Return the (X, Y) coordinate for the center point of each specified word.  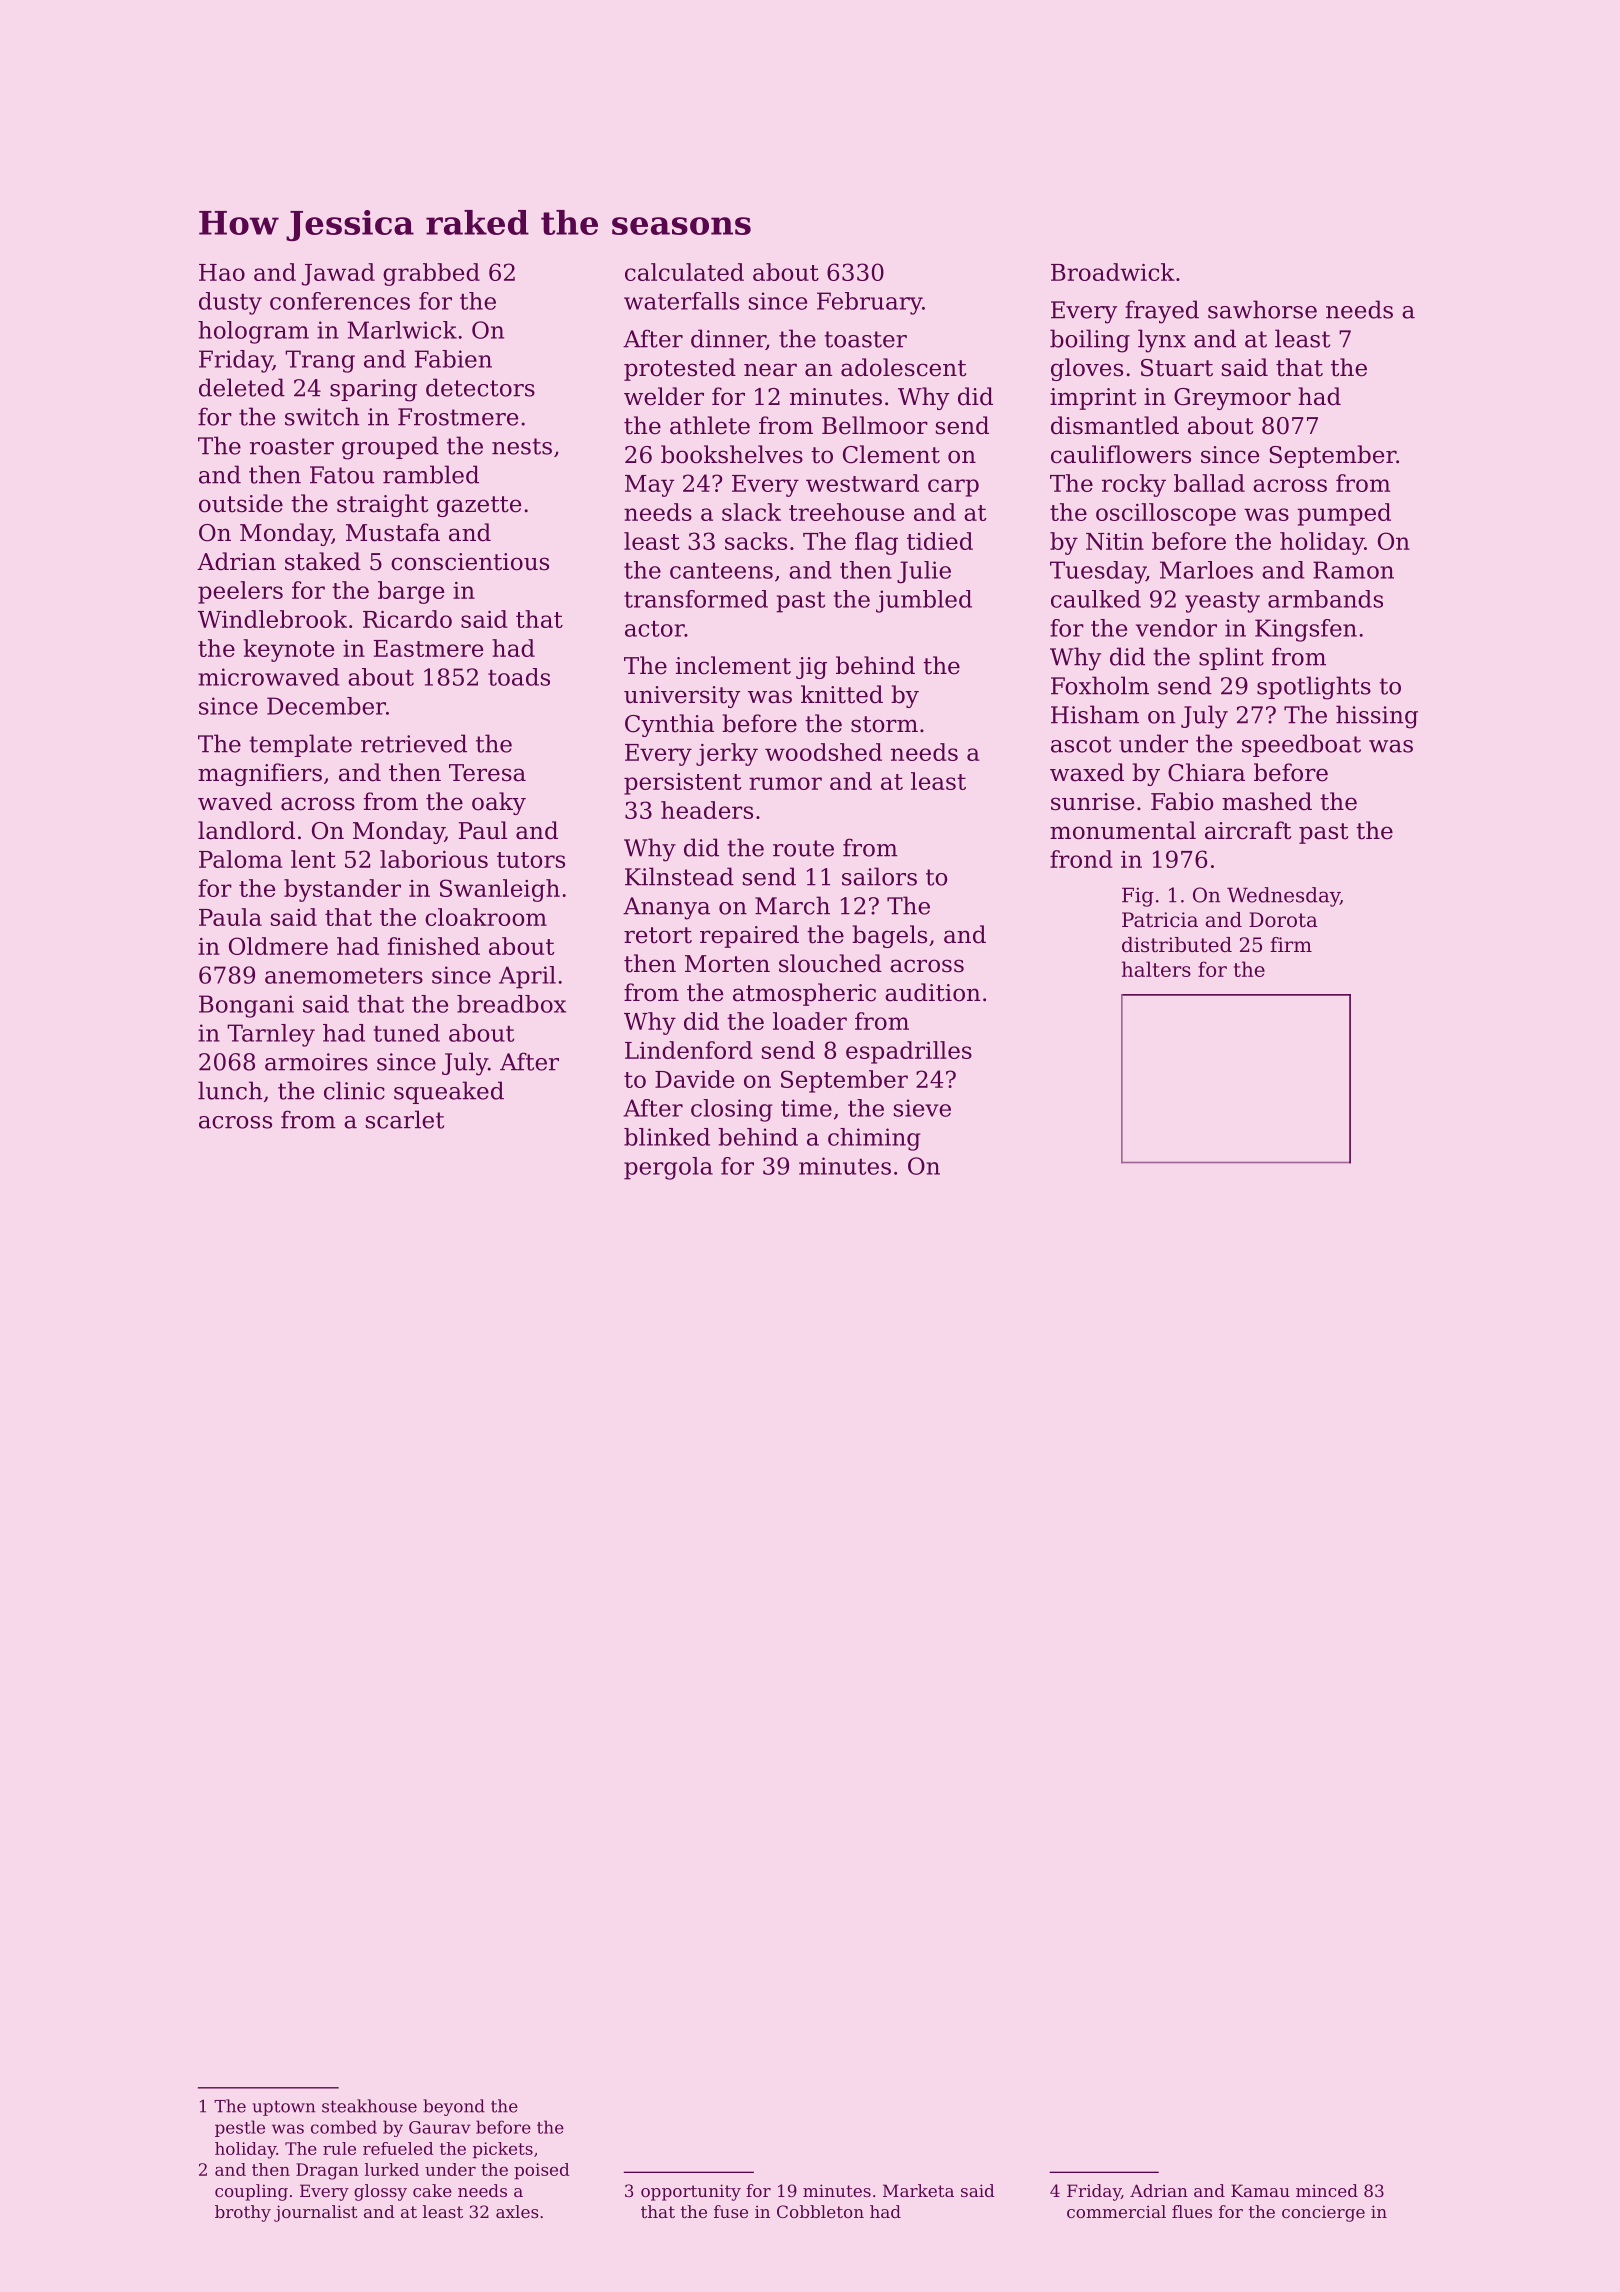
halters (1156, 969)
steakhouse (369, 2106)
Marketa (918, 2190)
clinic (354, 1090)
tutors (531, 860)
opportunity (691, 2192)
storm (884, 724)
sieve (922, 1108)
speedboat (1301, 745)
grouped (390, 448)
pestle (240, 2128)
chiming (874, 1139)
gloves (1087, 369)
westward (862, 483)
